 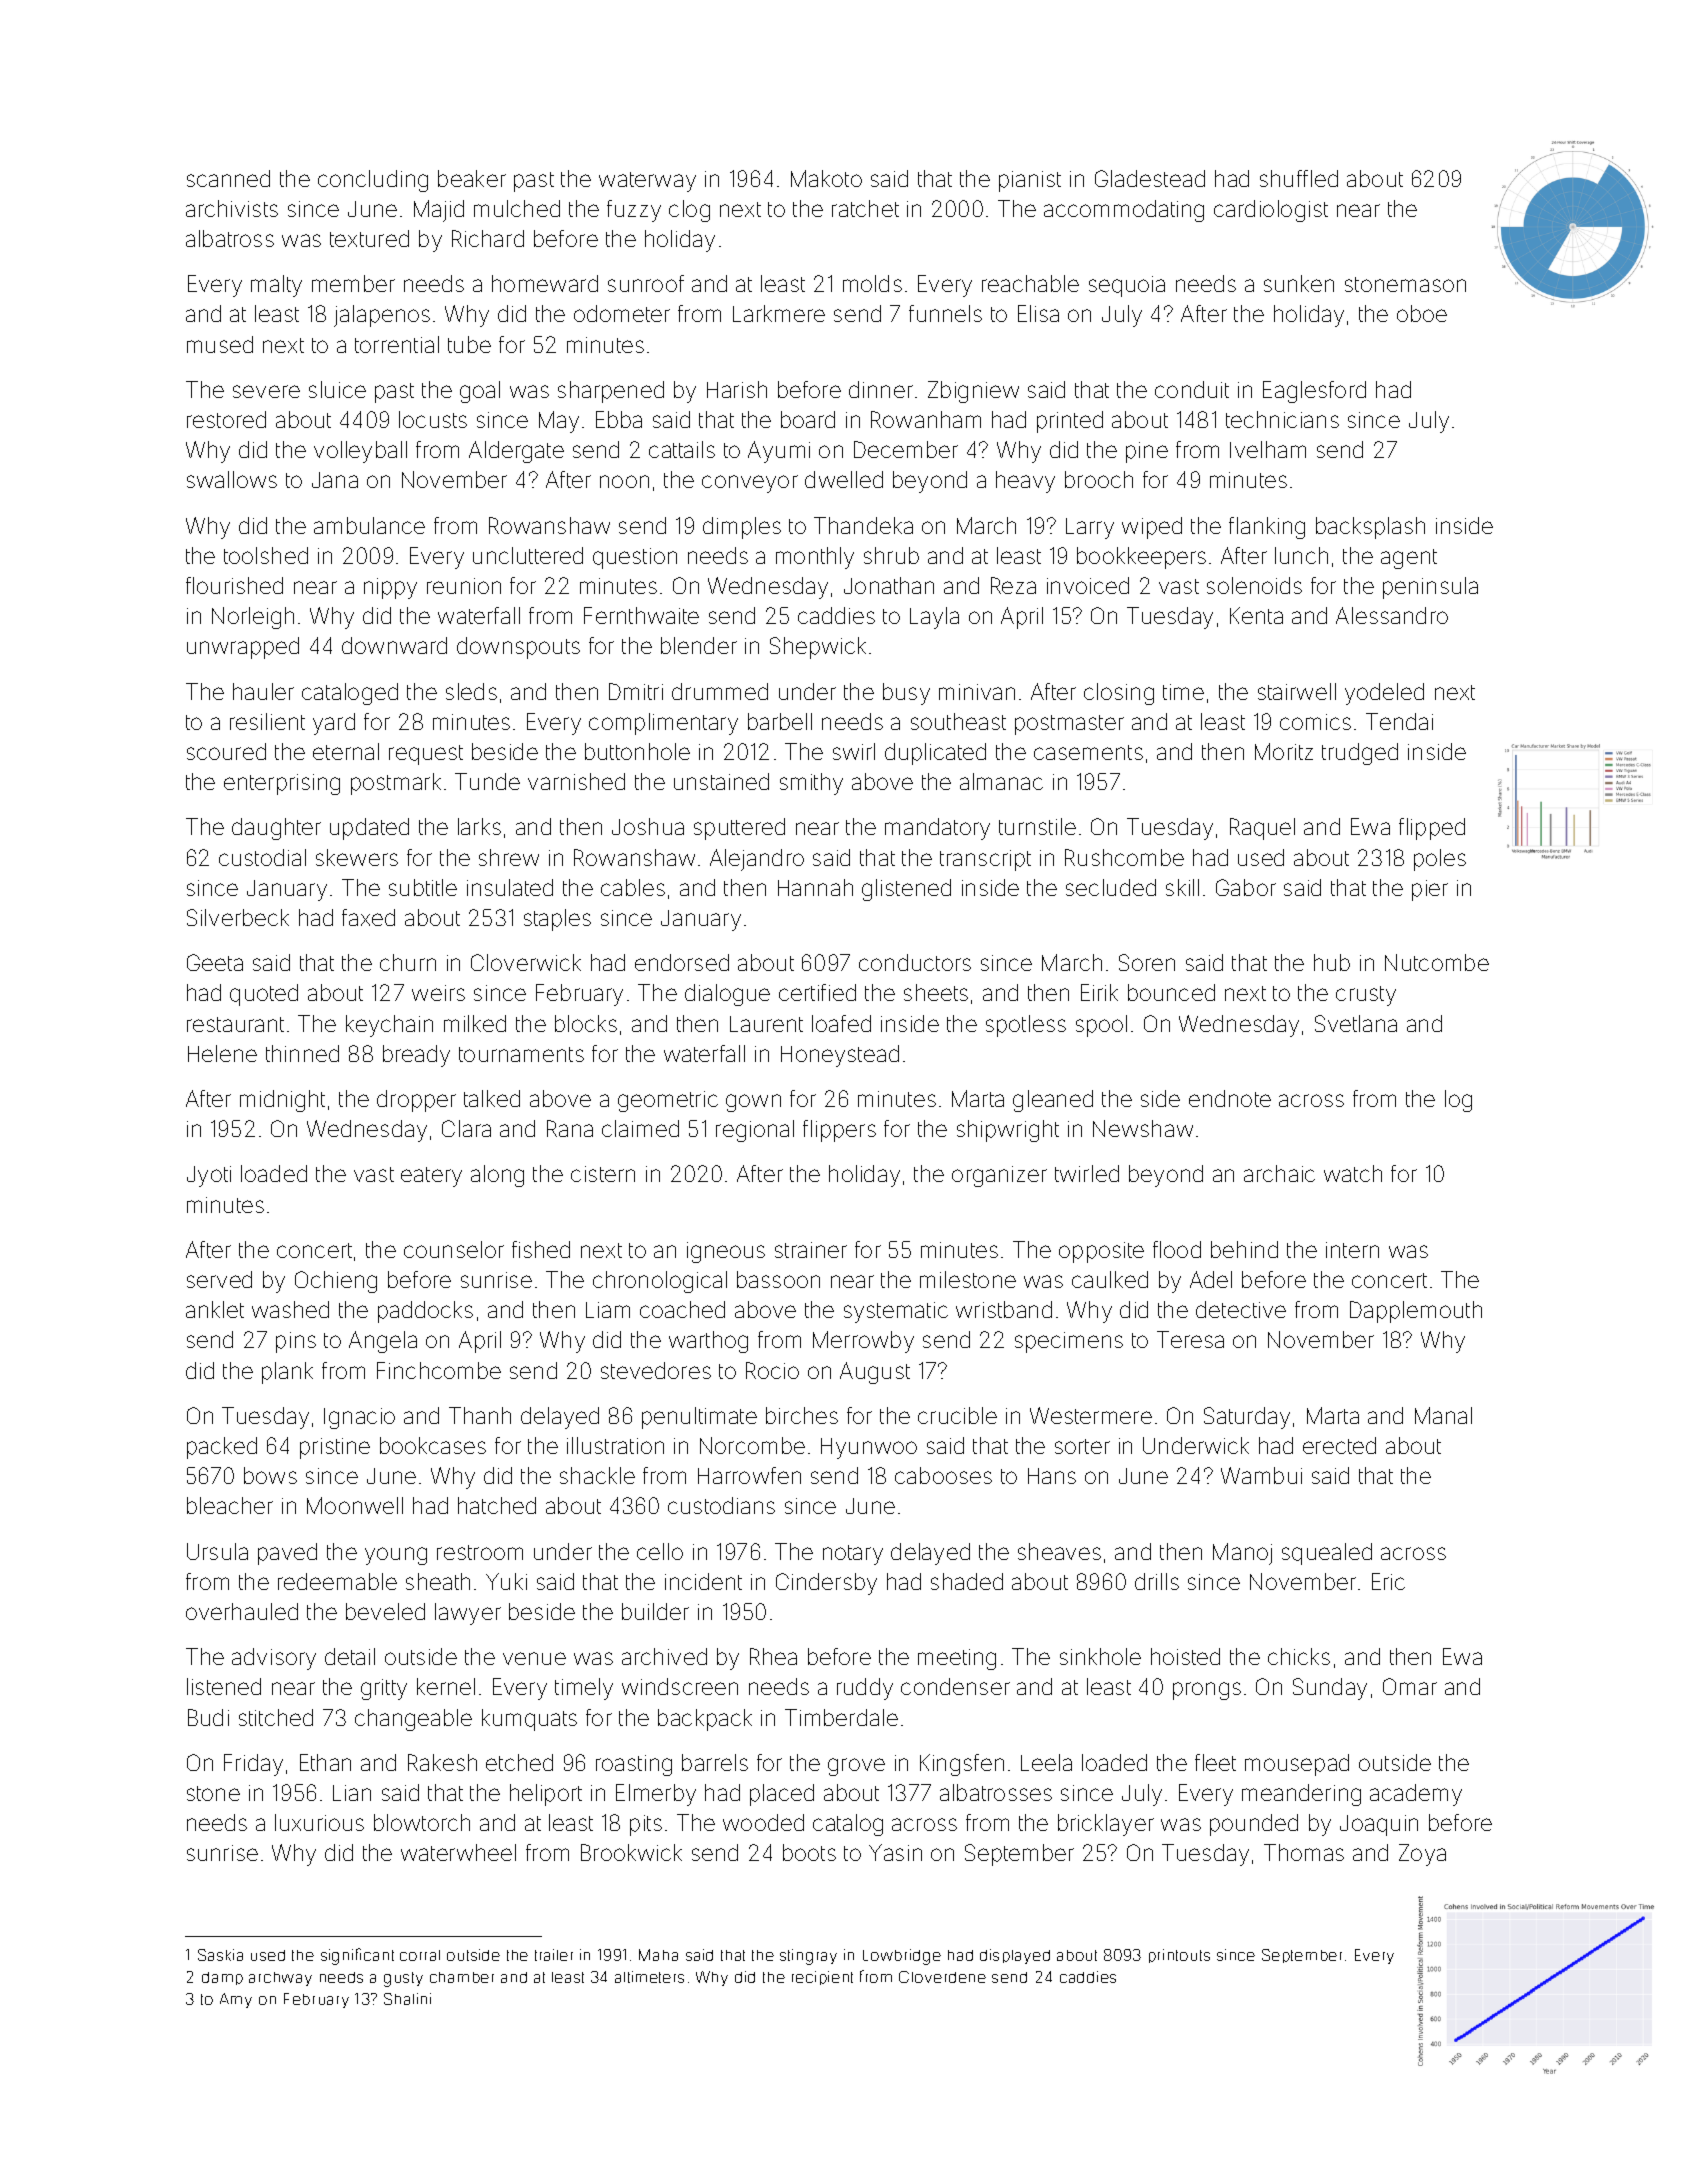 I want to click on Moritz, so click(x=1284, y=751).
